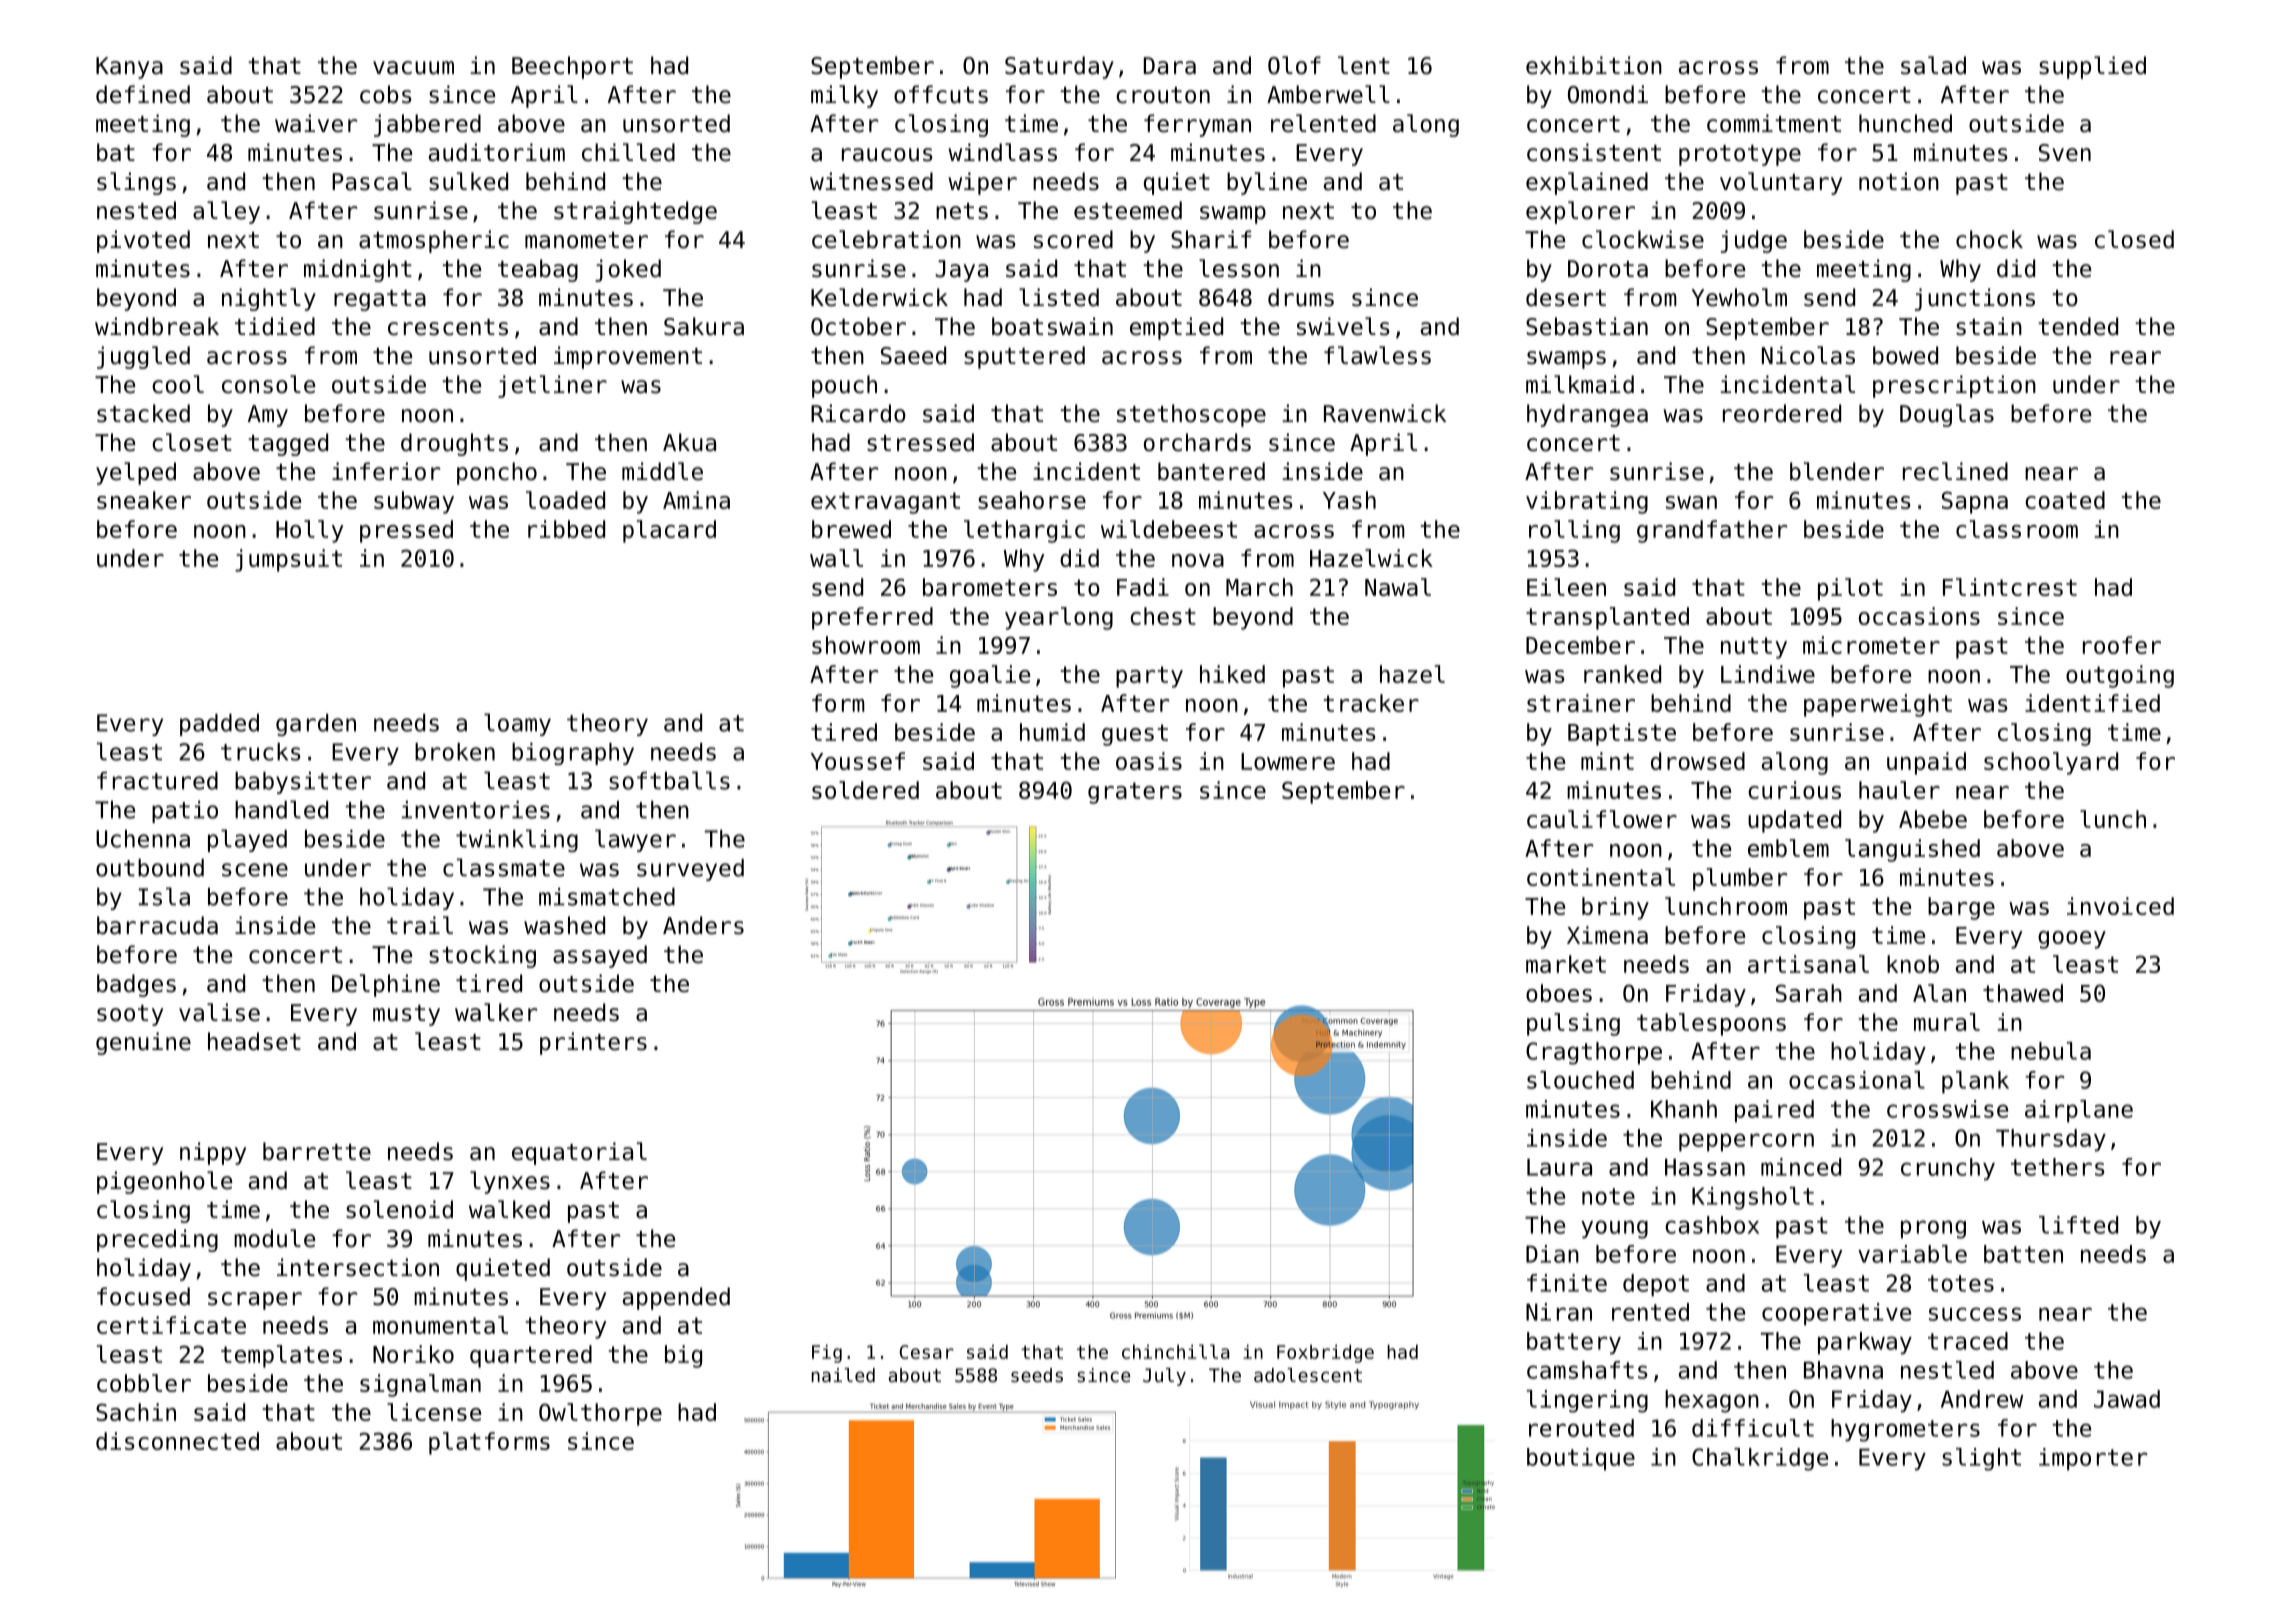 The image size is (2282, 1614). I want to click on pouch, so click(844, 386).
